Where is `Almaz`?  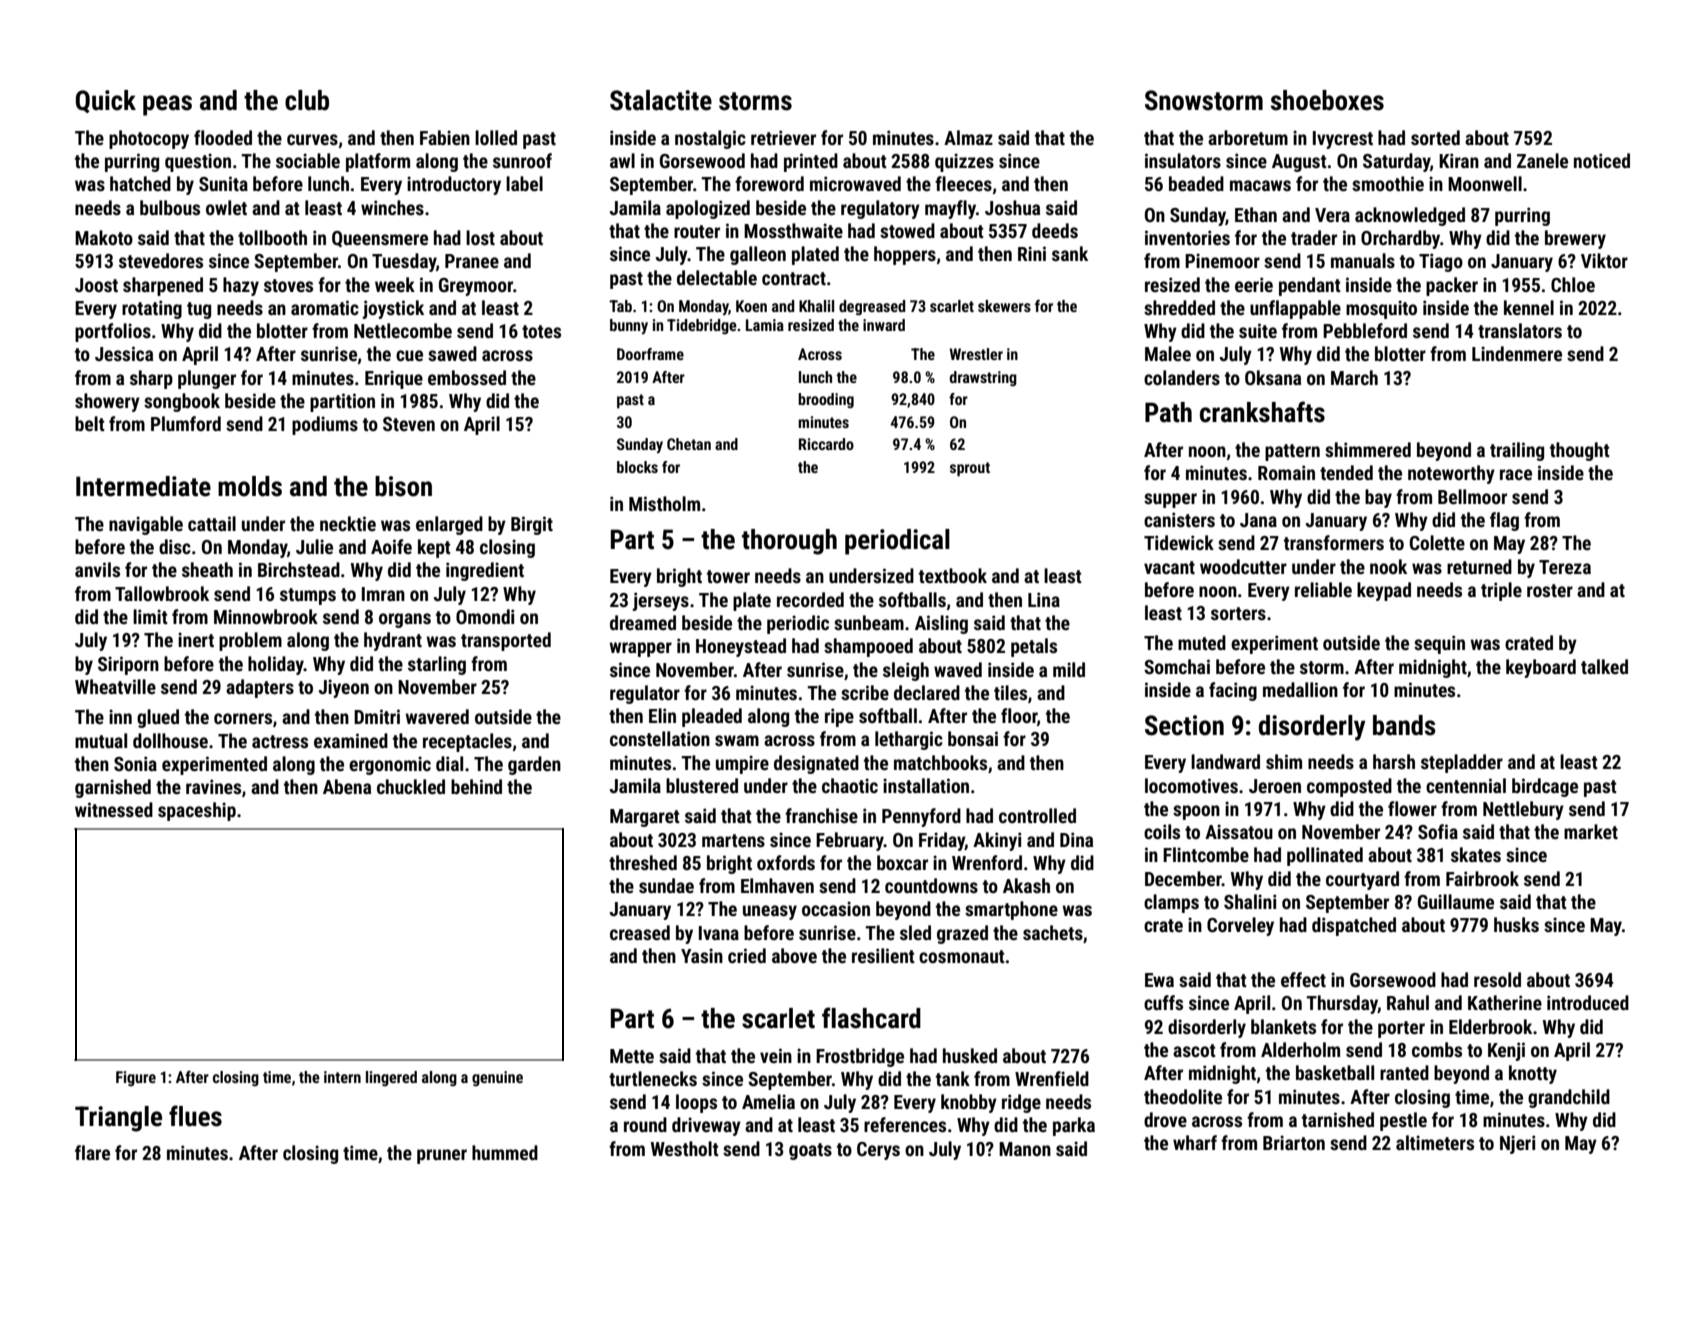 Almaz is located at coordinates (968, 137).
